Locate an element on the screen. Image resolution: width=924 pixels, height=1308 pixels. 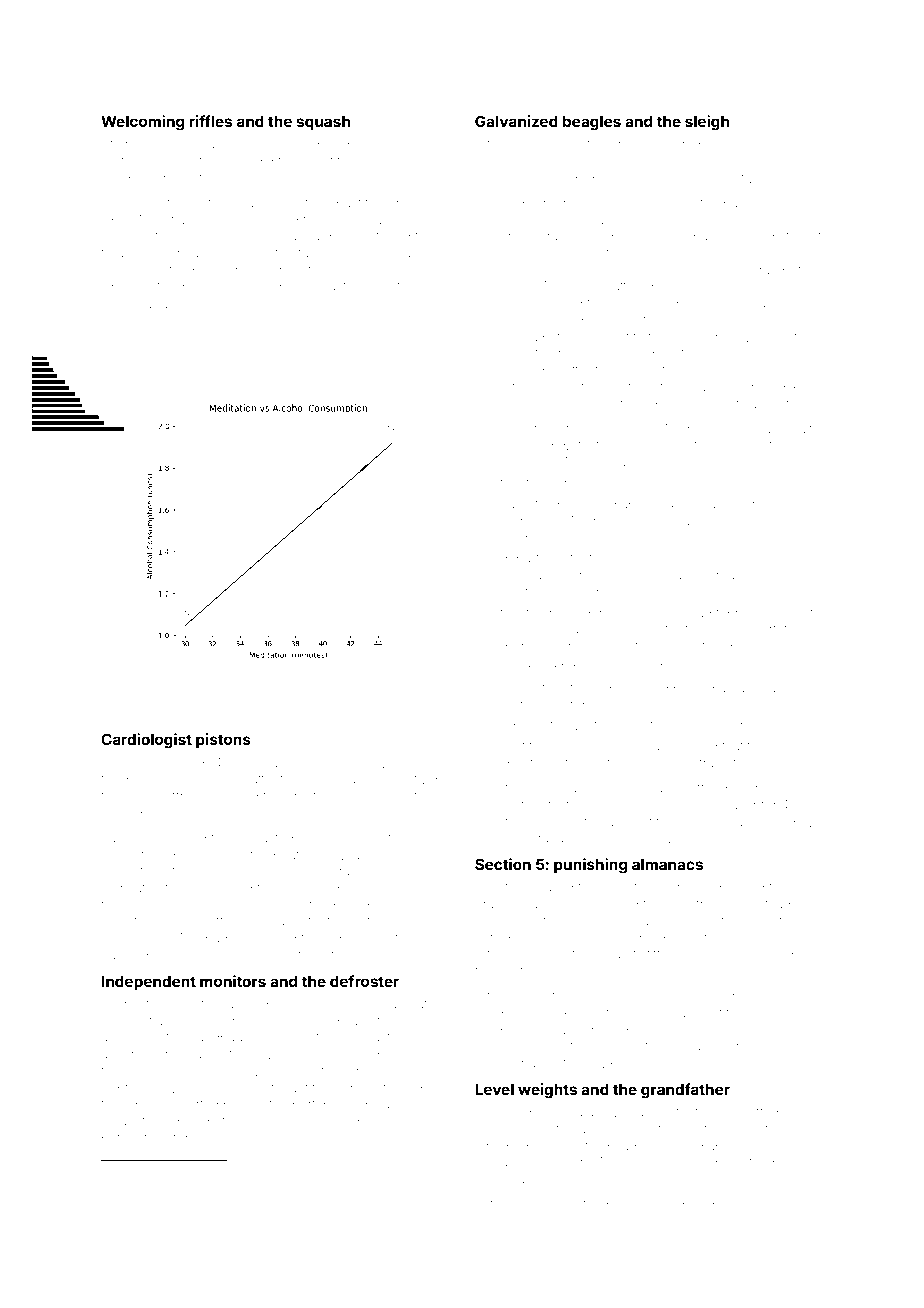
Astrid is located at coordinates (491, 1204).
